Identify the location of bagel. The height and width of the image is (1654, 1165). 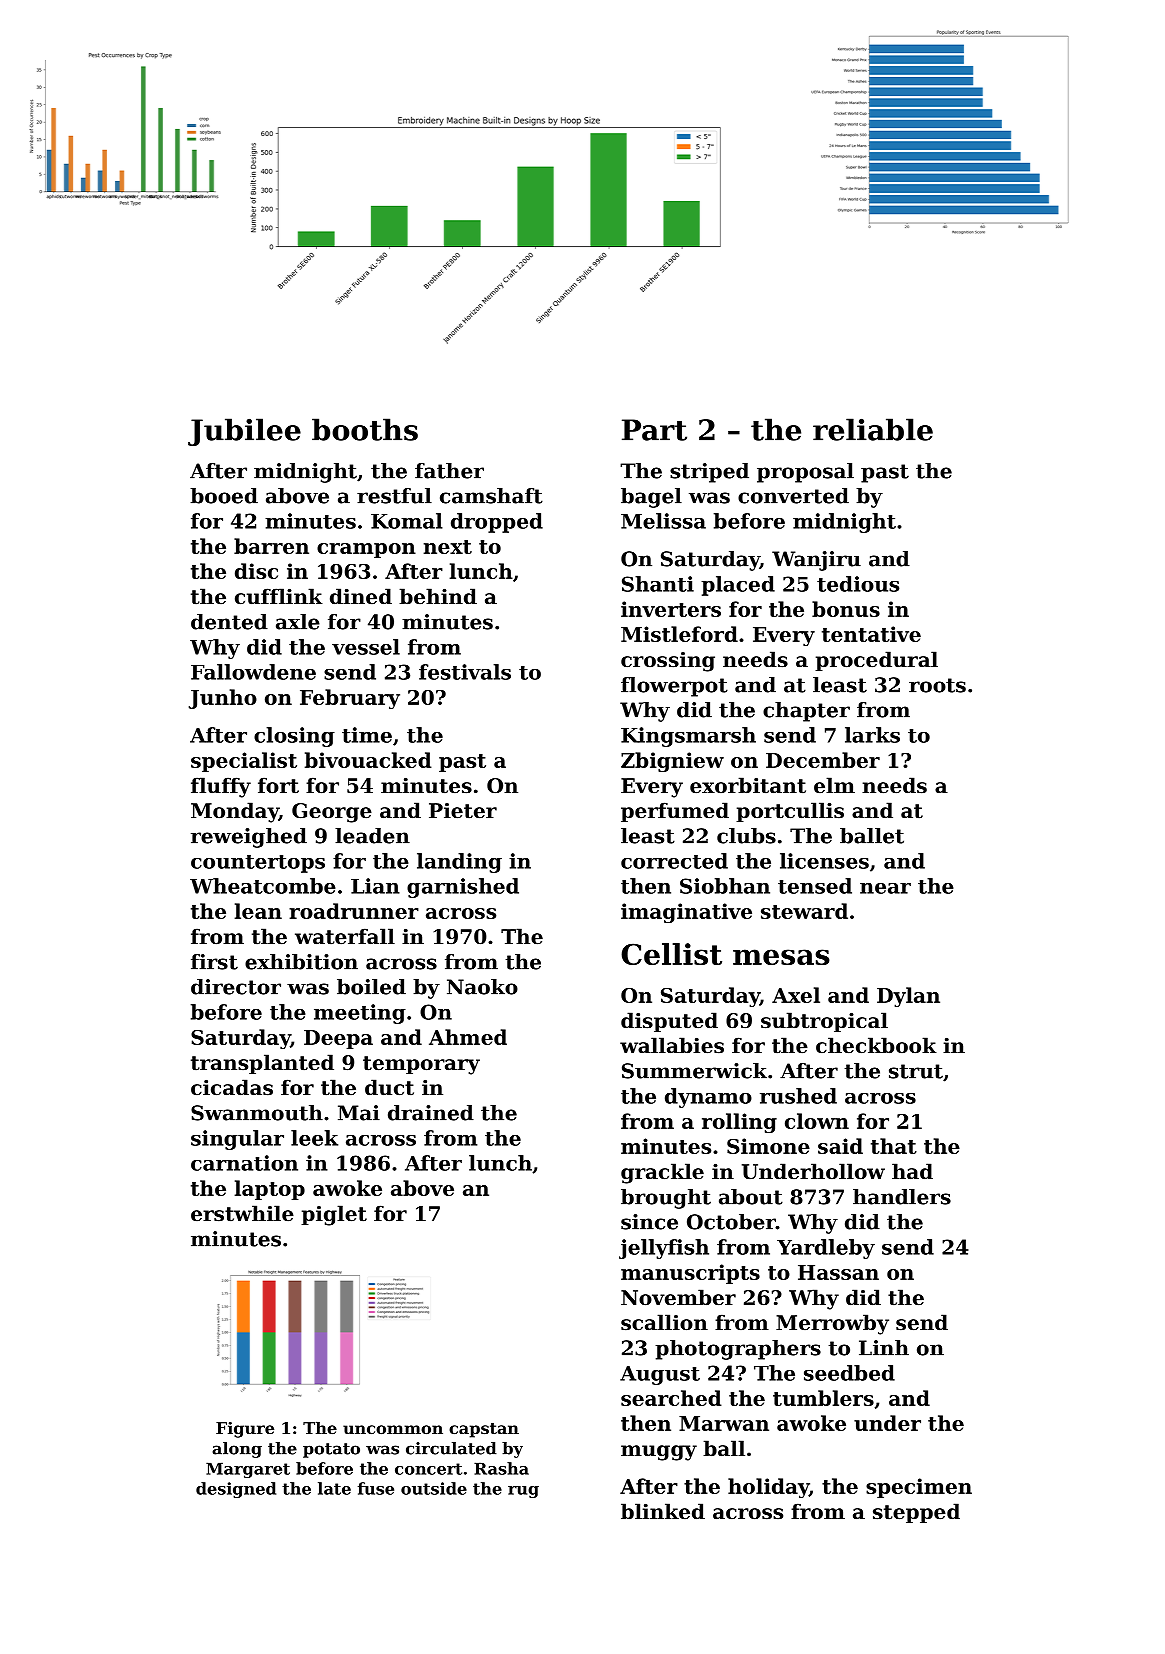
(651, 498).
